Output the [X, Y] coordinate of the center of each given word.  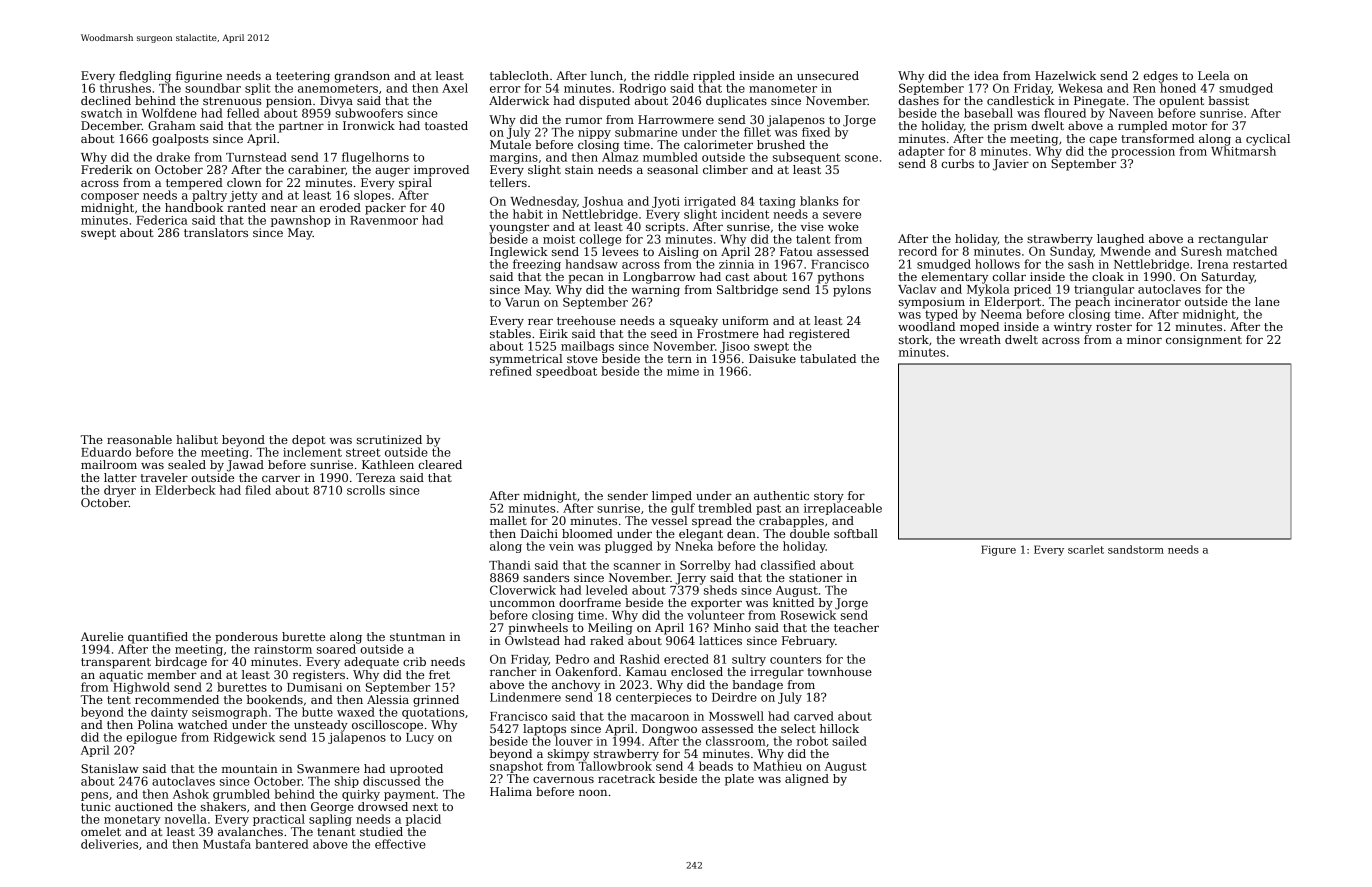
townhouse [840, 671]
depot [308, 441]
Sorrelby [705, 566]
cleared [440, 464]
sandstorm [1136, 549]
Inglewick [519, 253]
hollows [997, 264]
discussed [392, 781]
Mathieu [777, 766]
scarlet [1086, 549]
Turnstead [256, 157]
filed [258, 490]
